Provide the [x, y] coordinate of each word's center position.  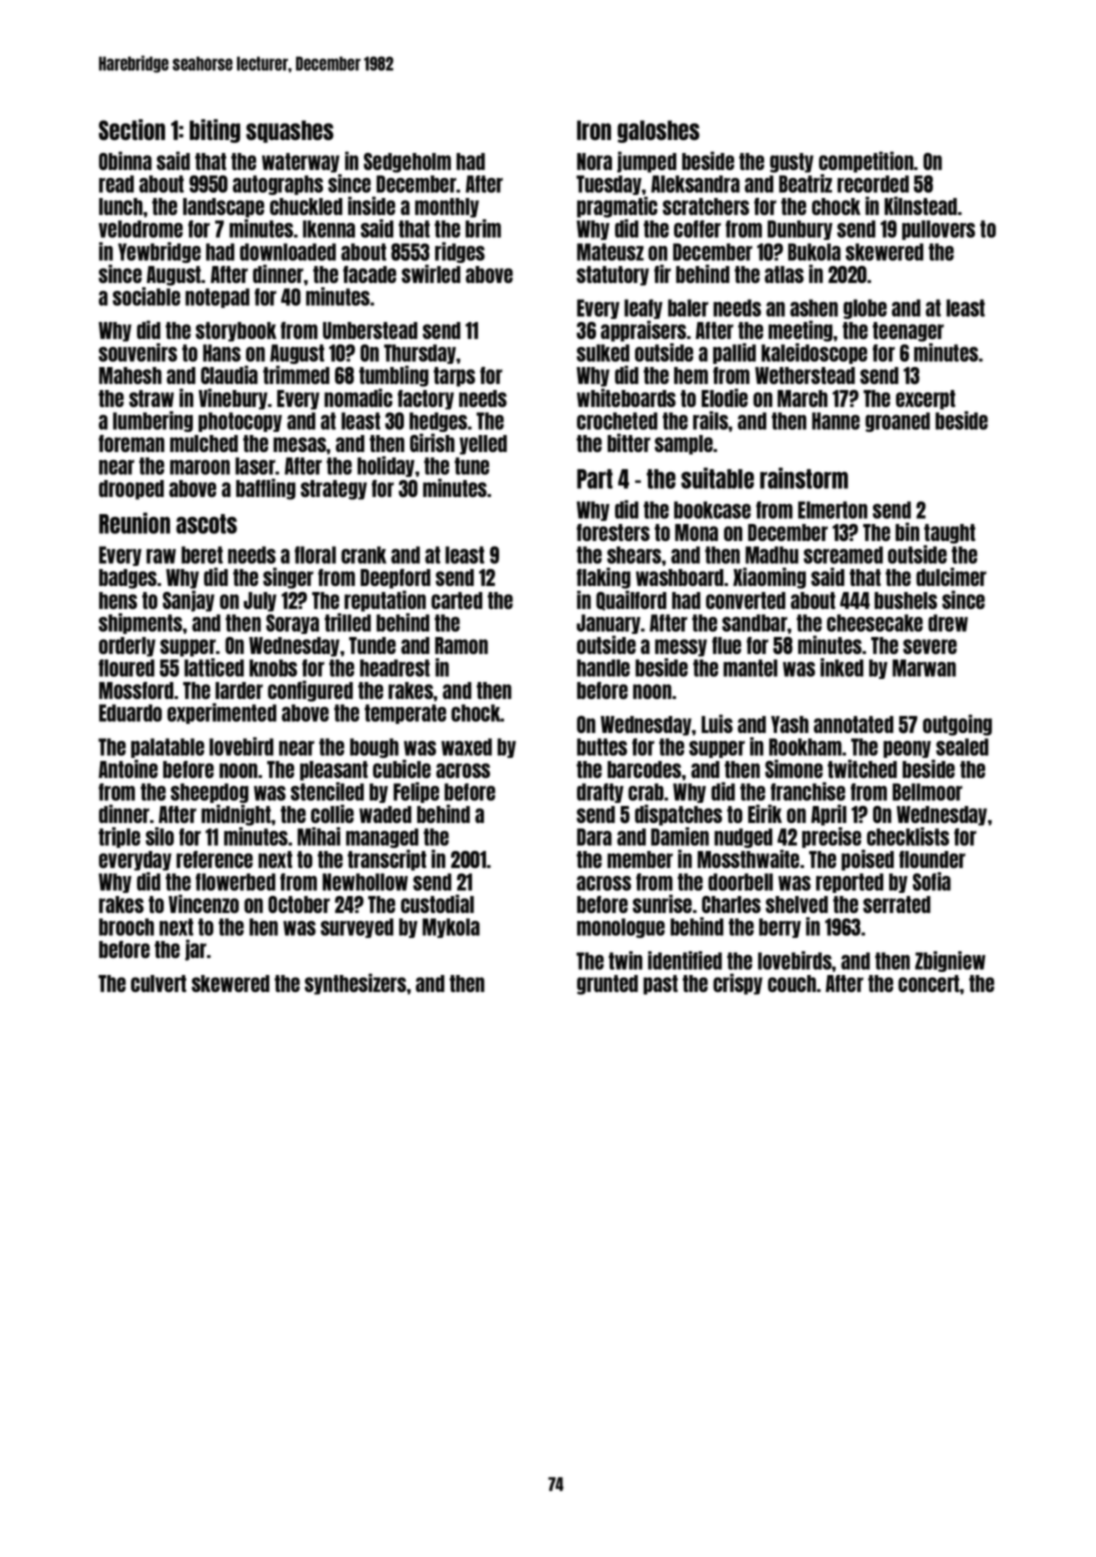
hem [691, 375]
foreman [131, 443]
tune [472, 466]
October [299, 904]
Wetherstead [805, 375]
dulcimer [951, 576]
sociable [146, 296]
